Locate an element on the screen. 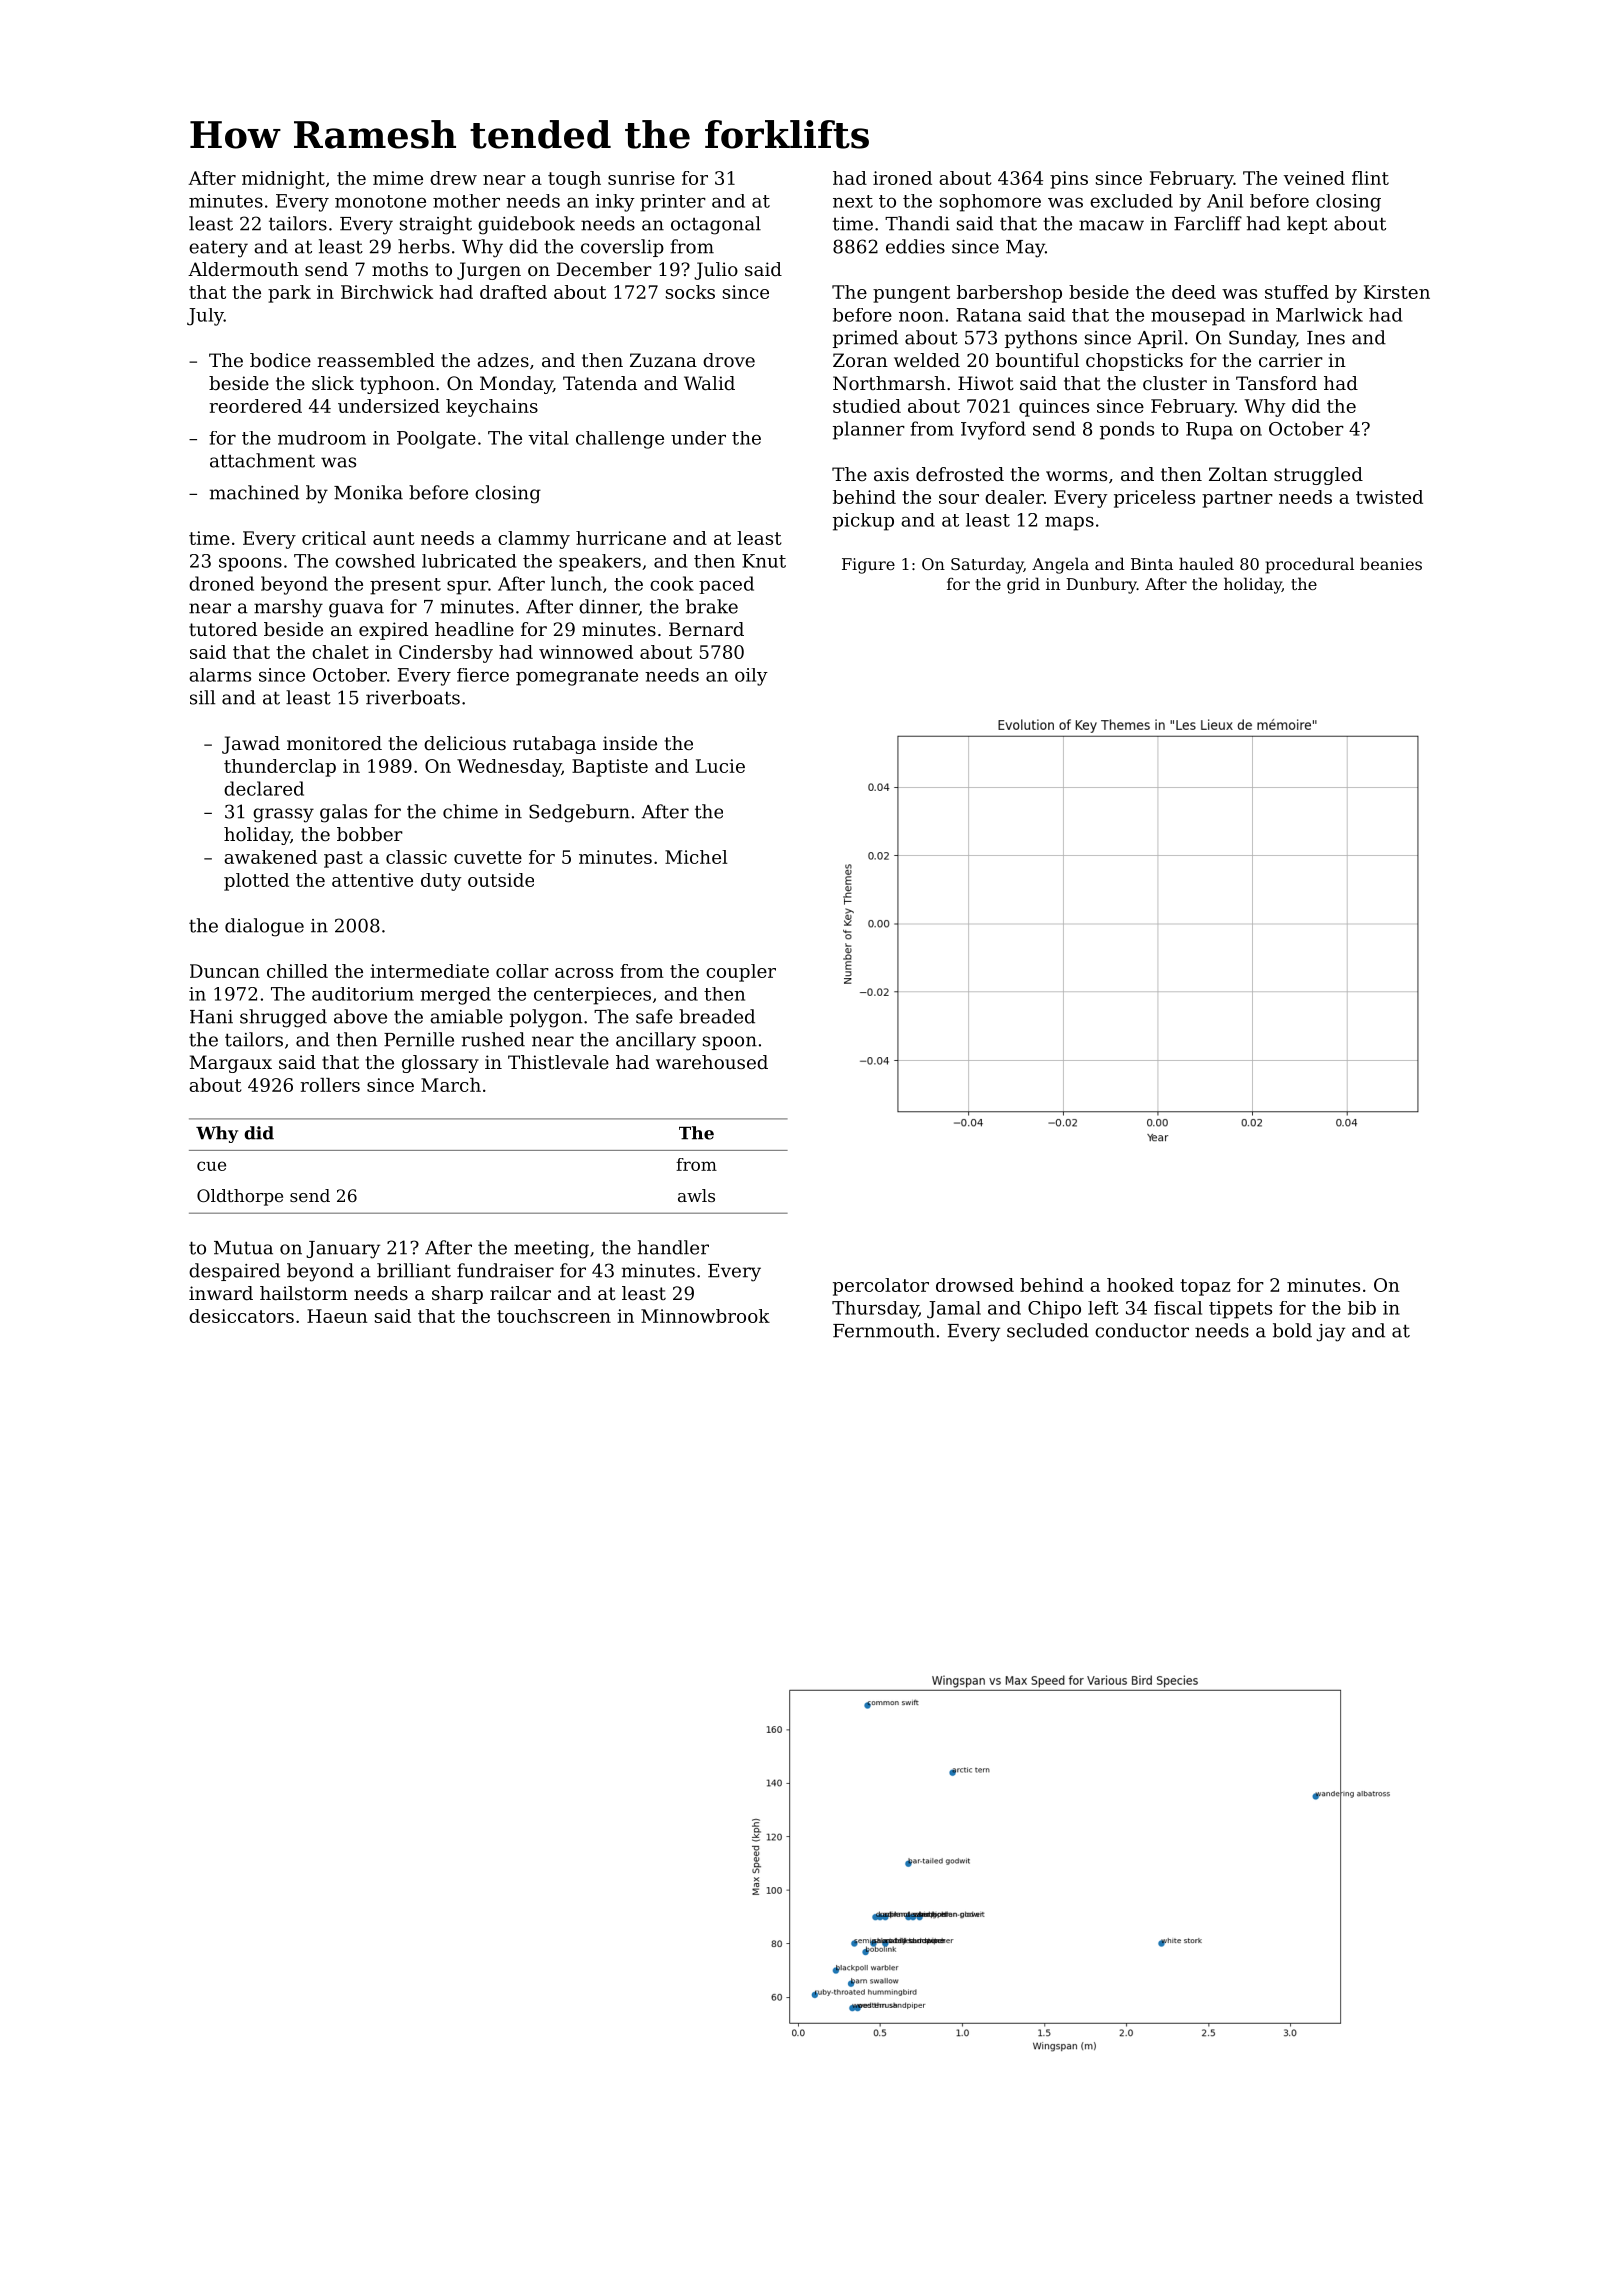 The height and width of the screenshot is (2292, 1620). pins is located at coordinates (1069, 180).
